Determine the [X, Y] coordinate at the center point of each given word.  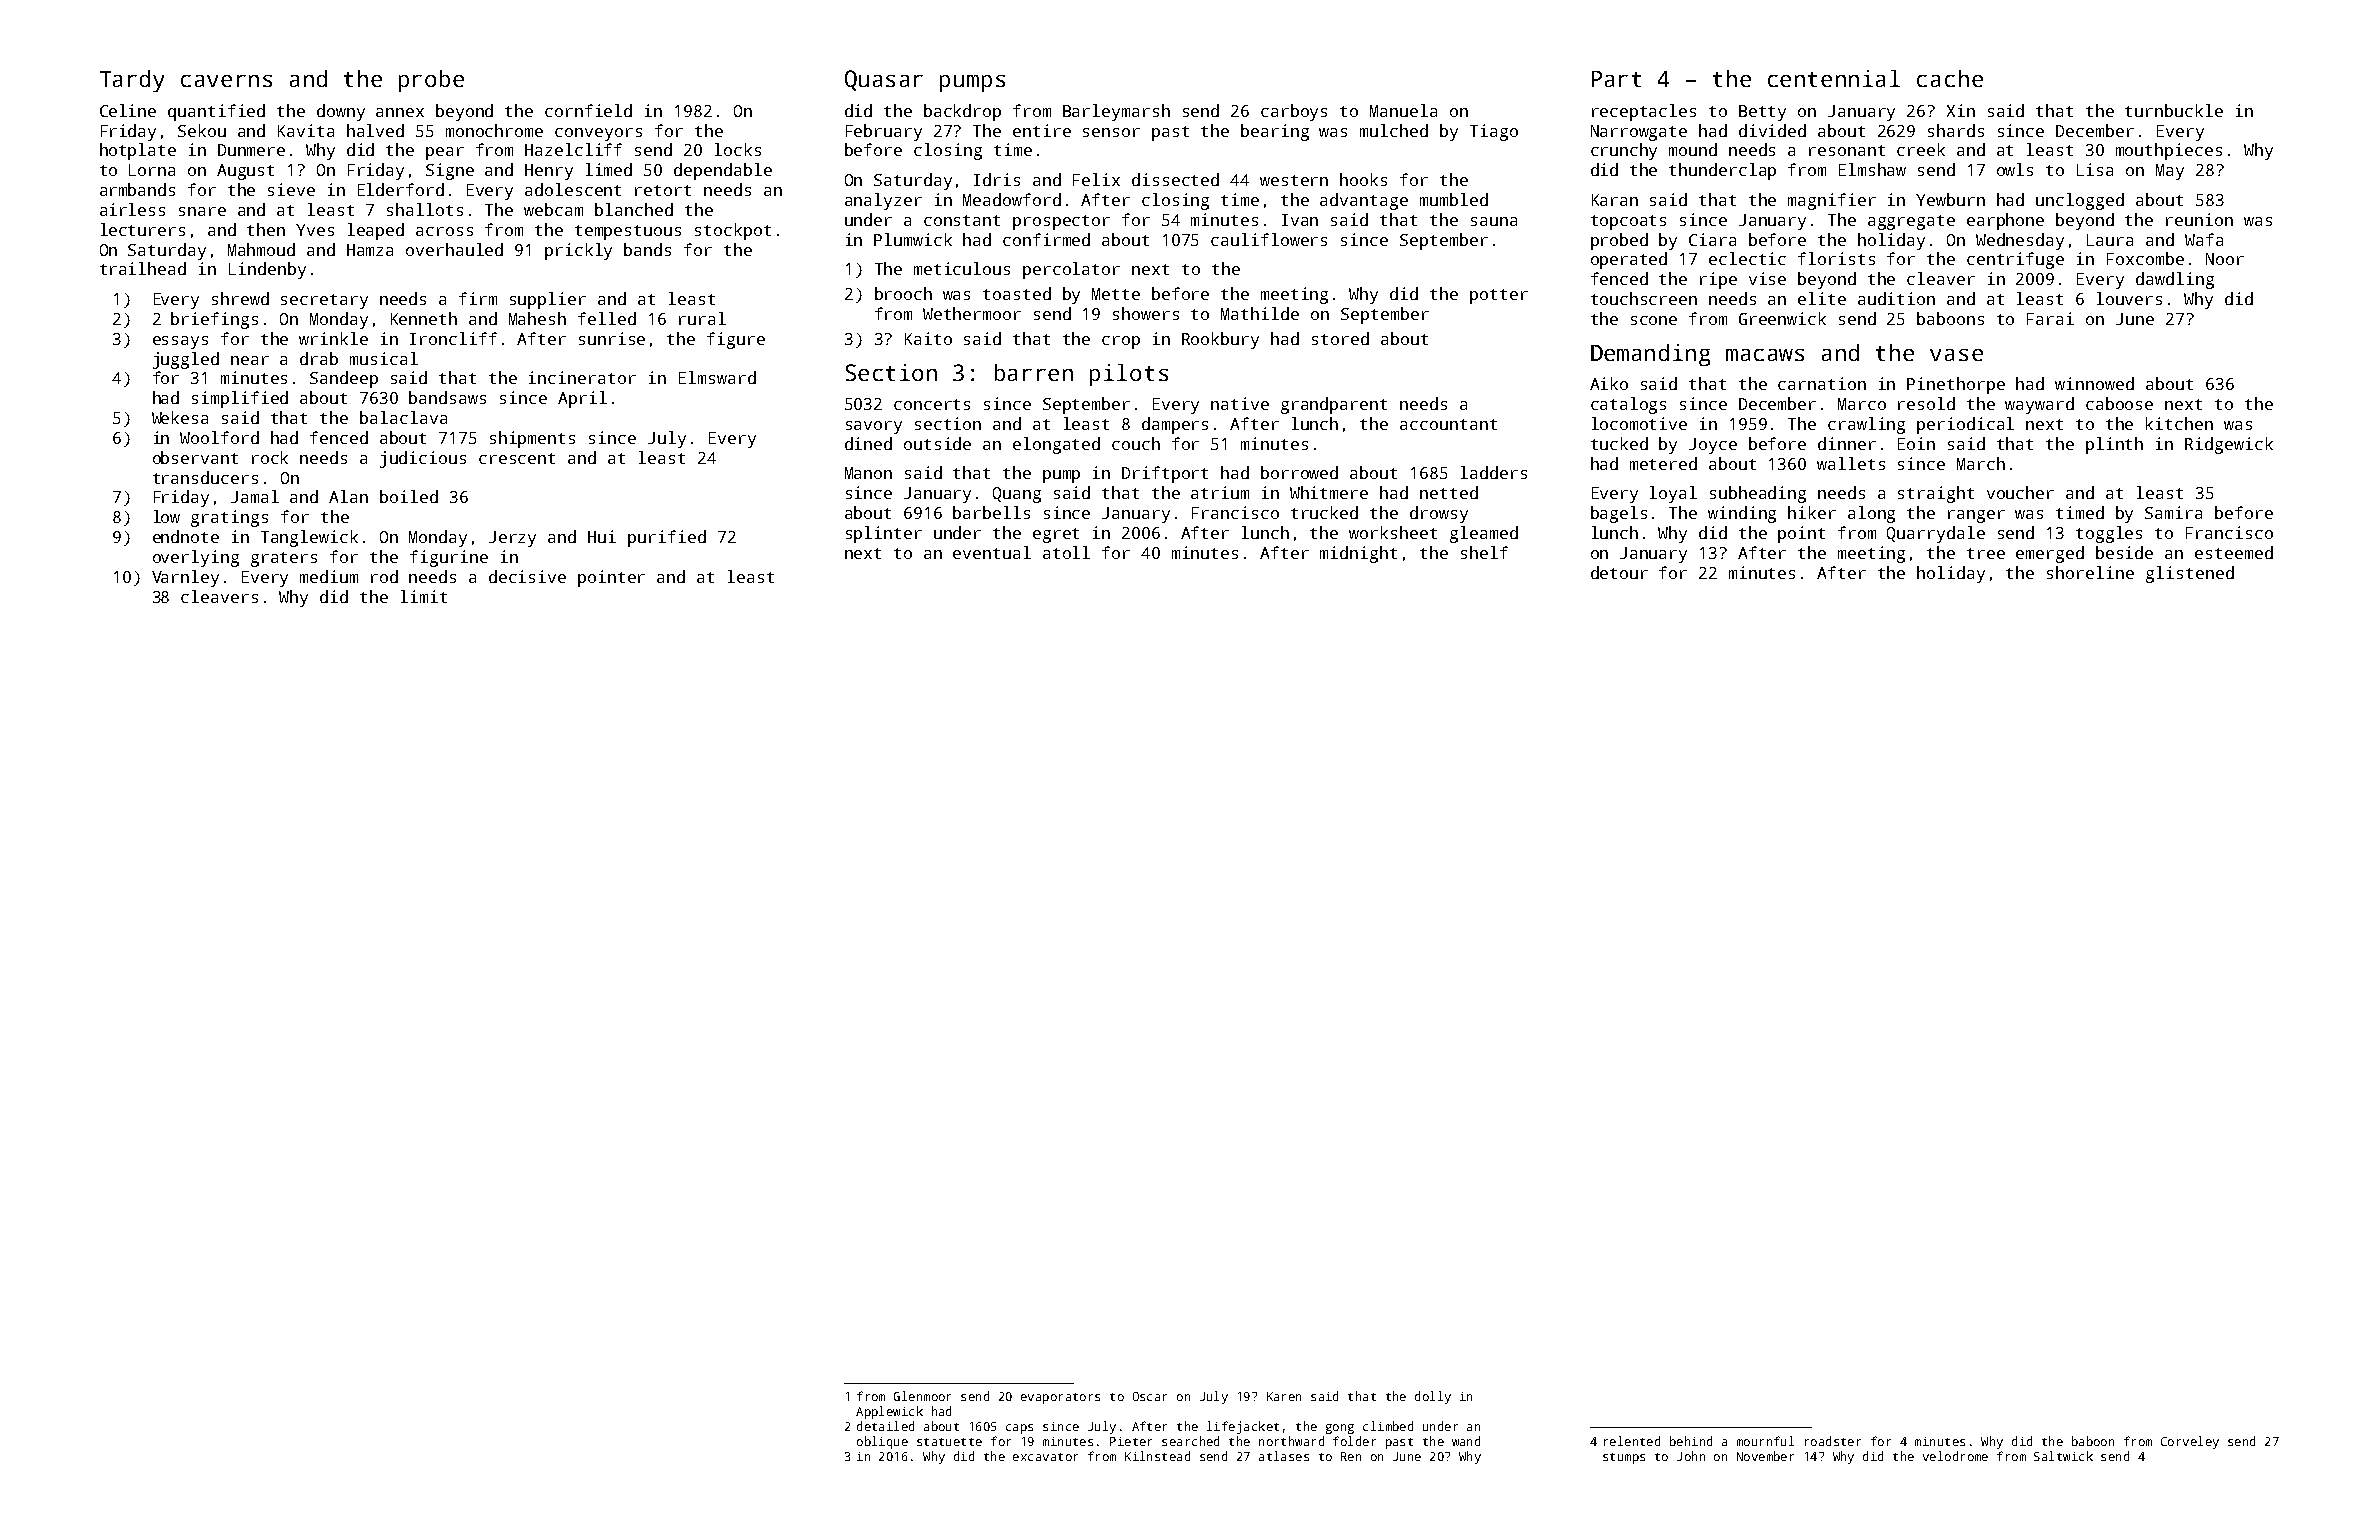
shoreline [2090, 572]
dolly [1433, 1397]
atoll [1066, 552]
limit [424, 596]
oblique [882, 1442]
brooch [903, 293]
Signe [450, 171]
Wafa [2204, 239]
